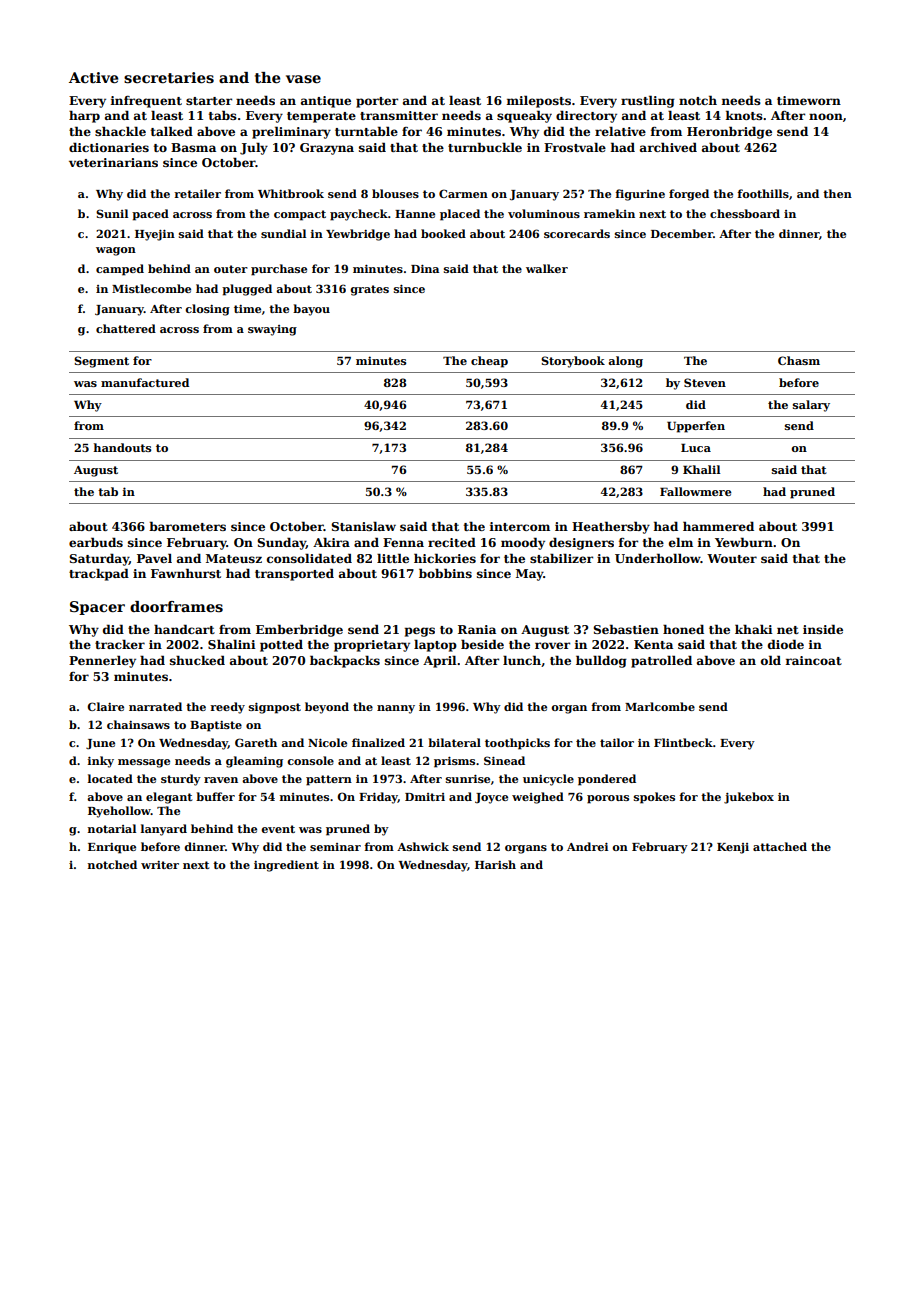 The image size is (924, 1308). Describe the element at coordinates (120, 644) in the page. I see `tracker` at that location.
